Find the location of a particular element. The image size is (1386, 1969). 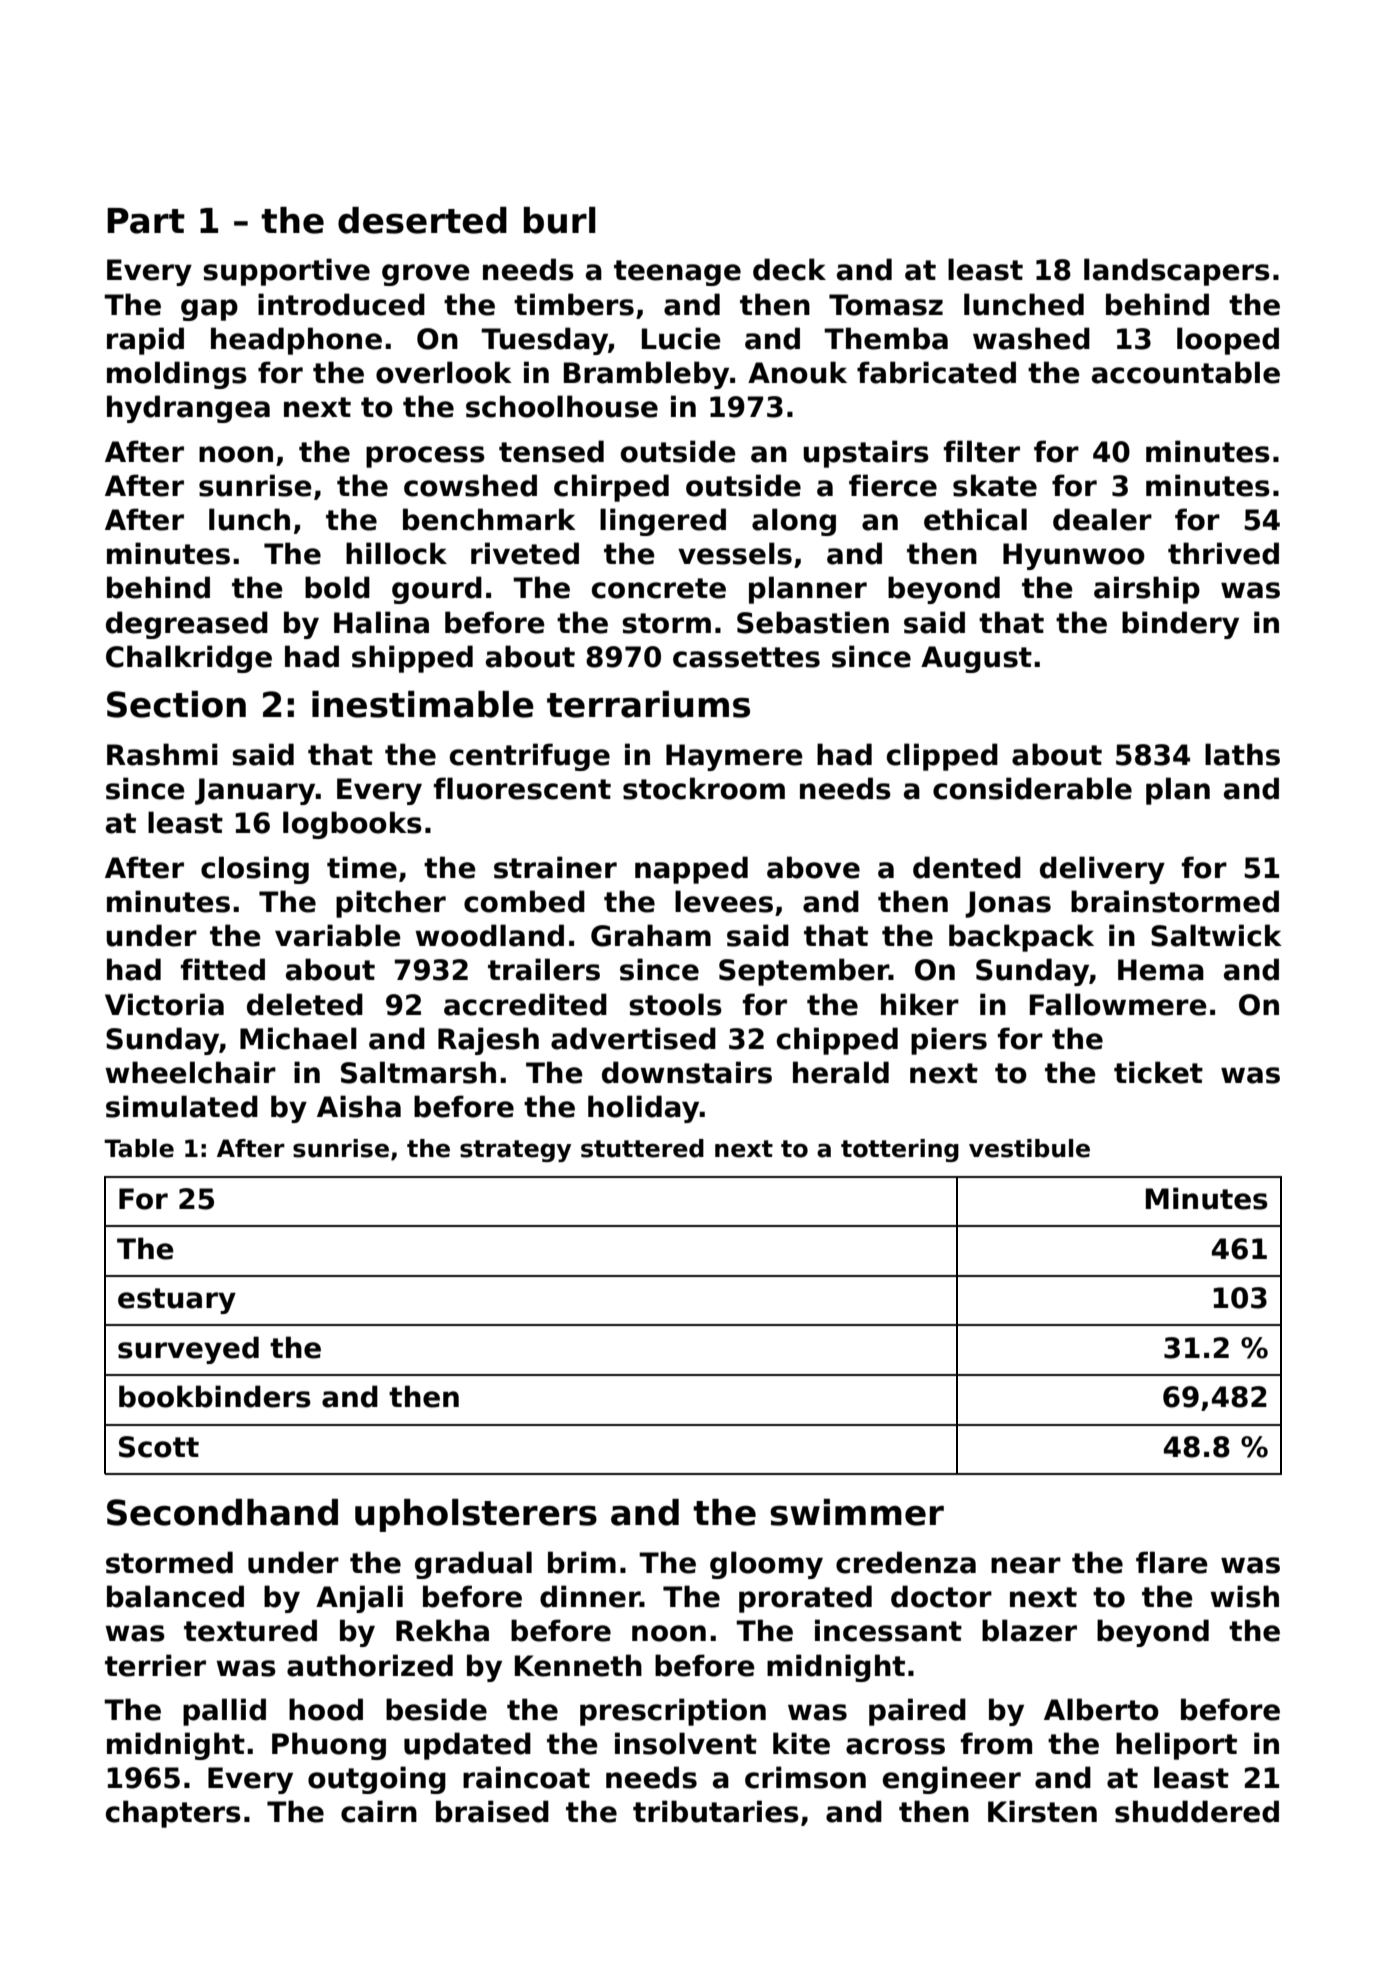

landscapers is located at coordinates (1177, 272).
